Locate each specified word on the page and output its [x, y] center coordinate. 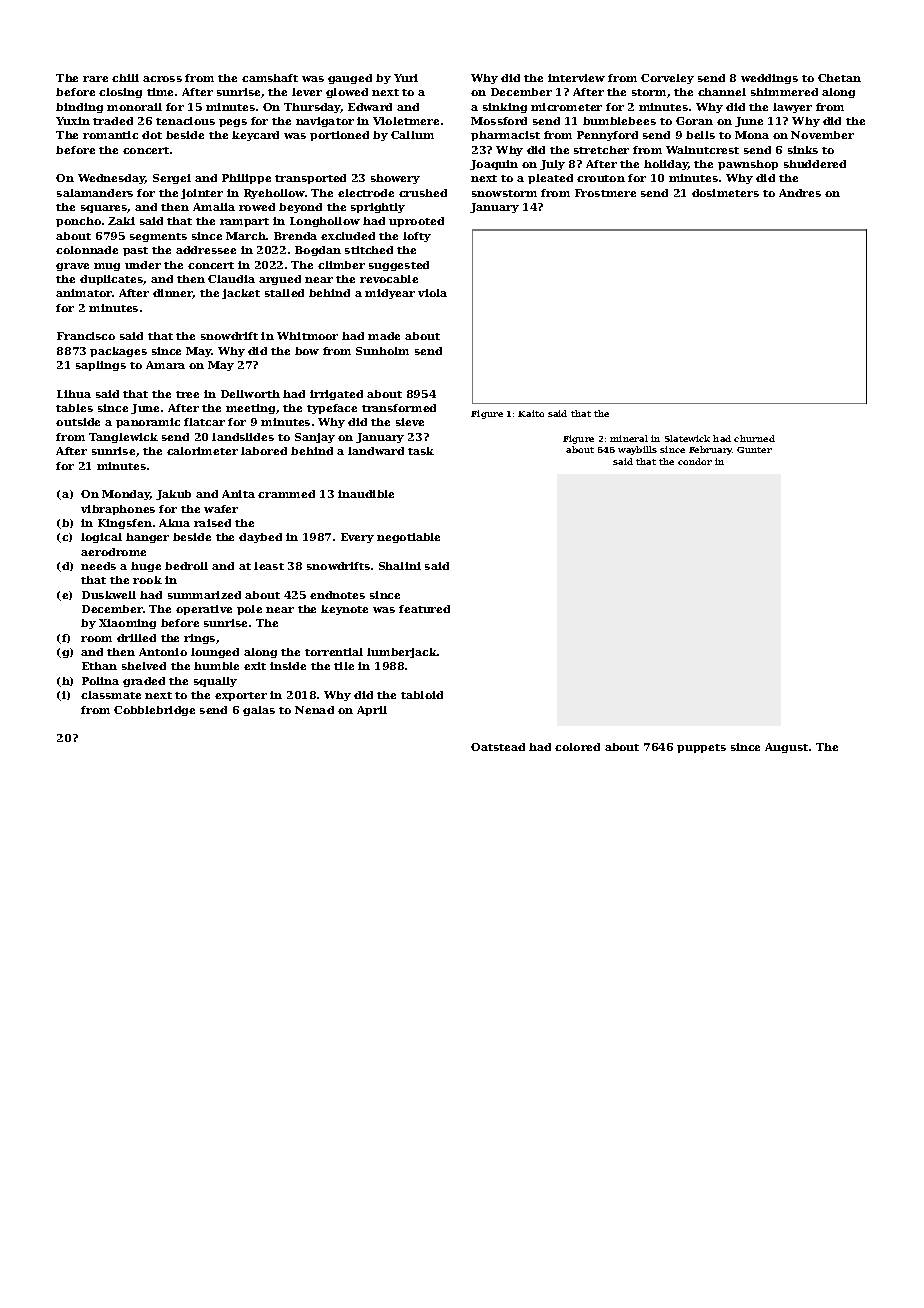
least [269, 566]
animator [84, 293]
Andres [800, 193]
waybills [637, 450]
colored [577, 747]
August [786, 748]
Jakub [173, 495]
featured [424, 609]
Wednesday [111, 179]
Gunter [754, 450]
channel [722, 92]
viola [432, 293]
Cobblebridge [154, 711]
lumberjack [402, 653]
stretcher [601, 150]
